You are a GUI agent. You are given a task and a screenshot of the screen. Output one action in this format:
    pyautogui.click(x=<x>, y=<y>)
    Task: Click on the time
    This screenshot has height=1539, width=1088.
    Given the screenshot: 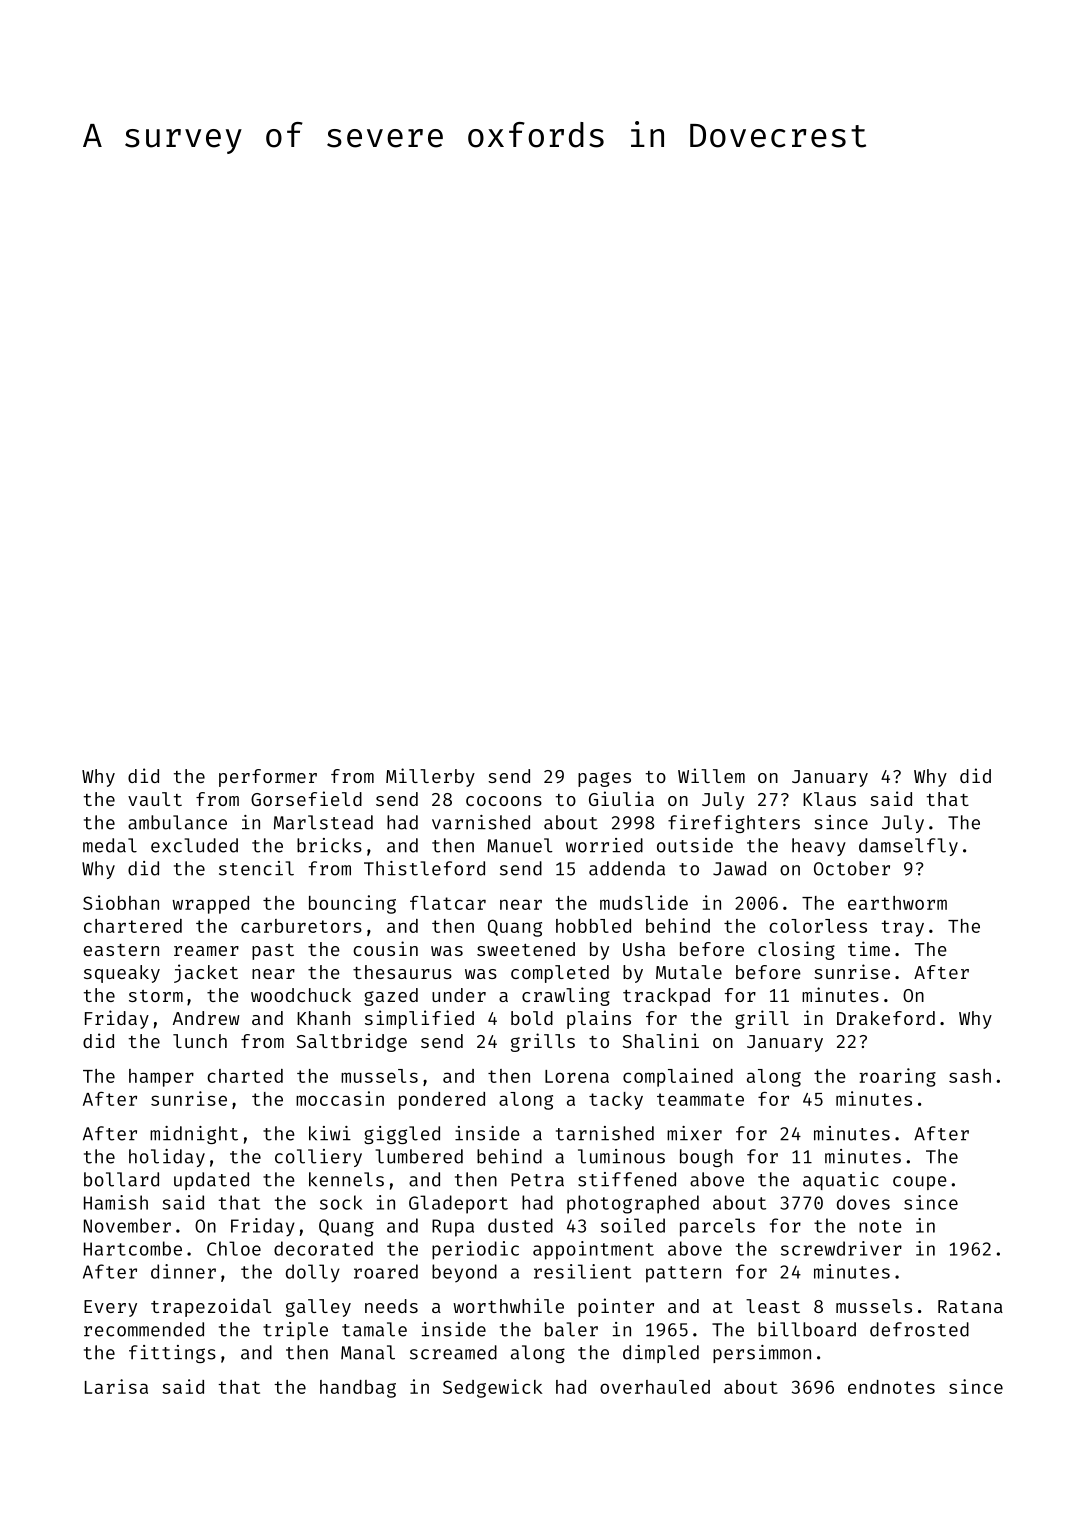 What is the action you would take?
    pyautogui.click(x=869, y=948)
